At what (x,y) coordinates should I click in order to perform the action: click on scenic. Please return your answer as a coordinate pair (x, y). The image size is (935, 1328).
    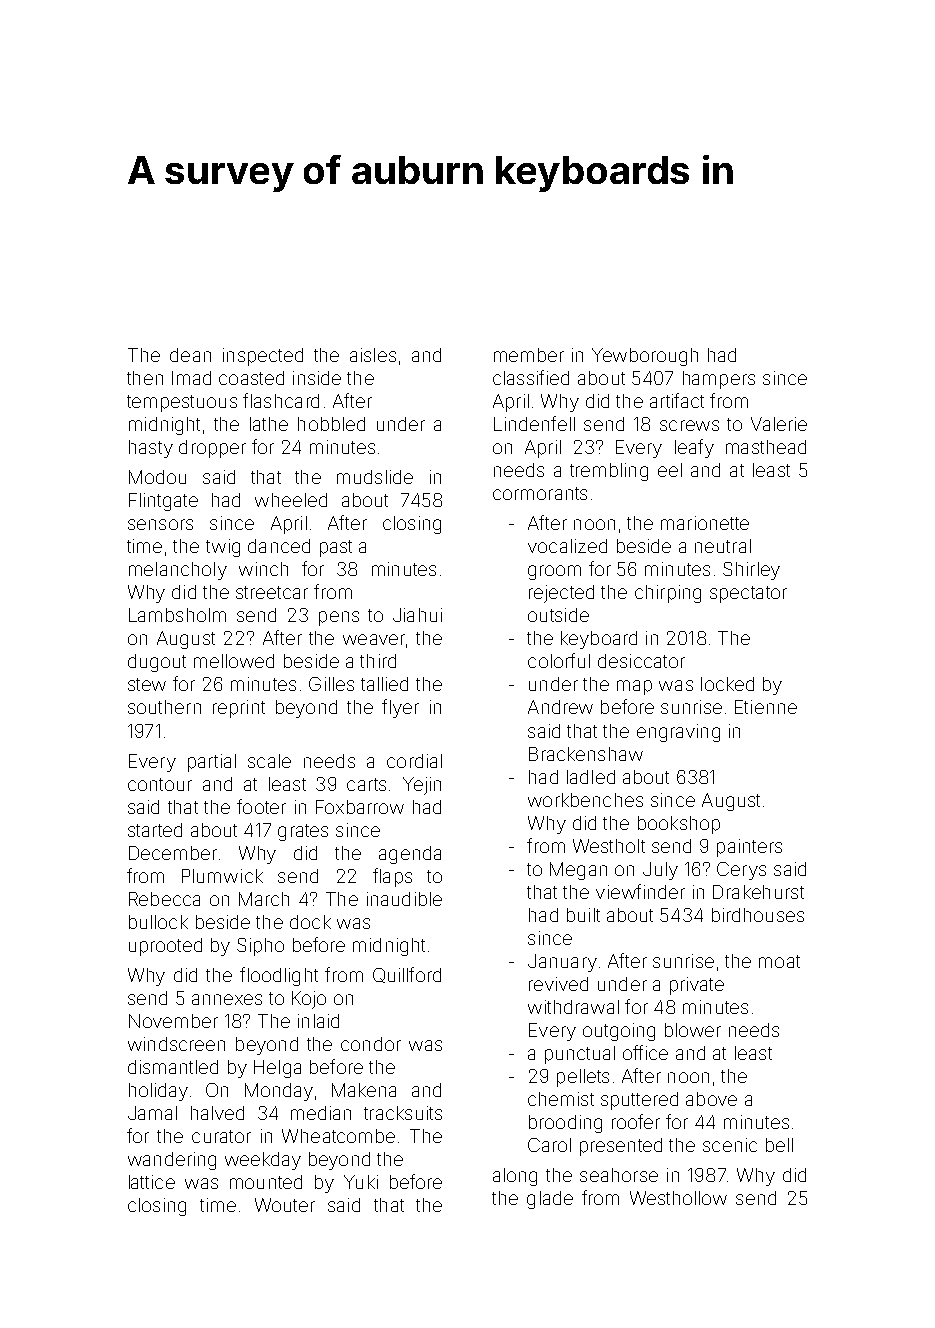
    Looking at the image, I should click on (730, 1145).
